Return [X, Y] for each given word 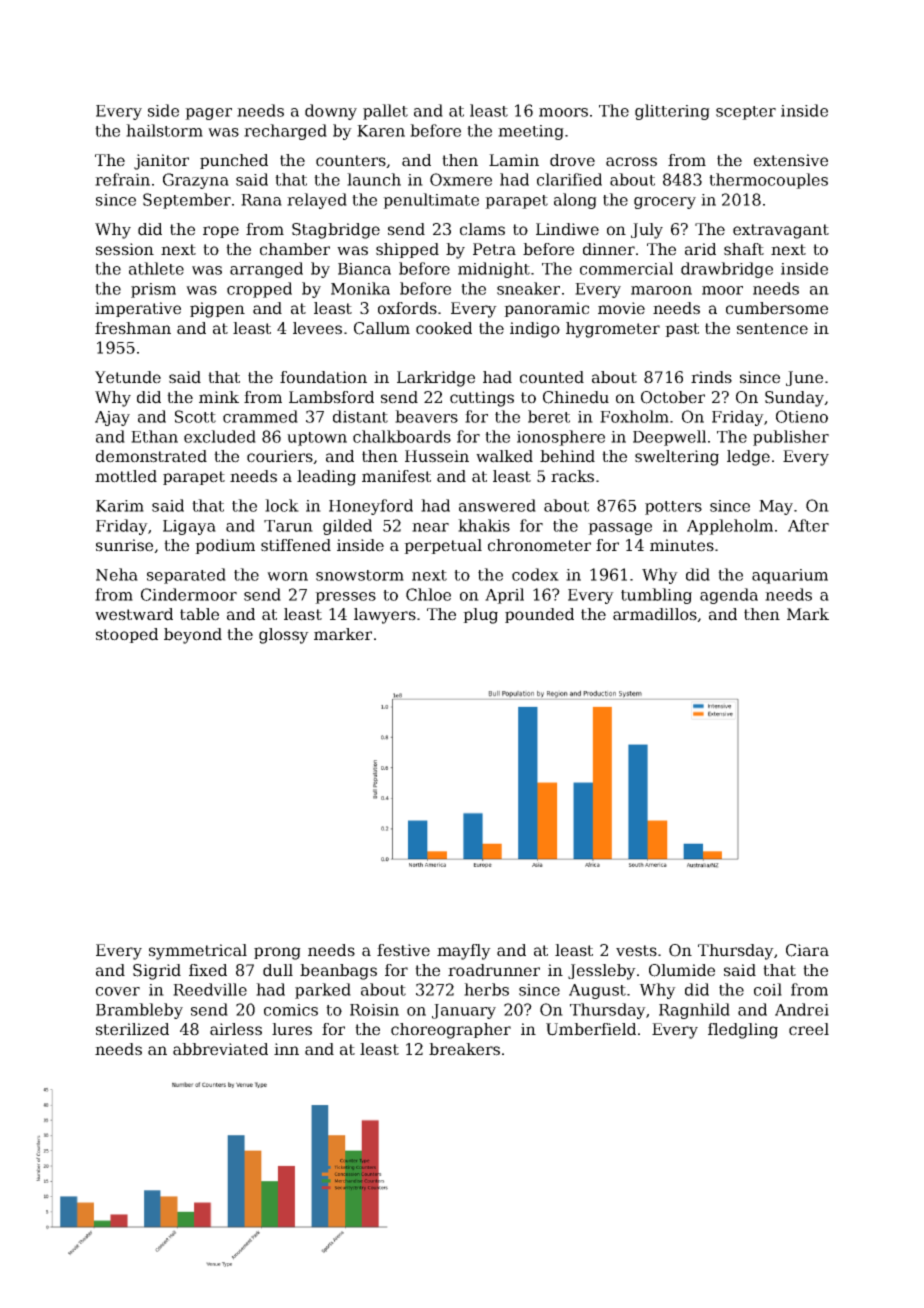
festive [403, 950]
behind [567, 456]
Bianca [364, 269]
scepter [746, 113]
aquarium [790, 576]
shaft [744, 249]
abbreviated [220, 1049]
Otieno [802, 416]
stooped [127, 635]
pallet [385, 112]
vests [636, 951]
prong [277, 953]
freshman [133, 328]
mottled [126, 476]
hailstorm [164, 130]
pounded [539, 615]
